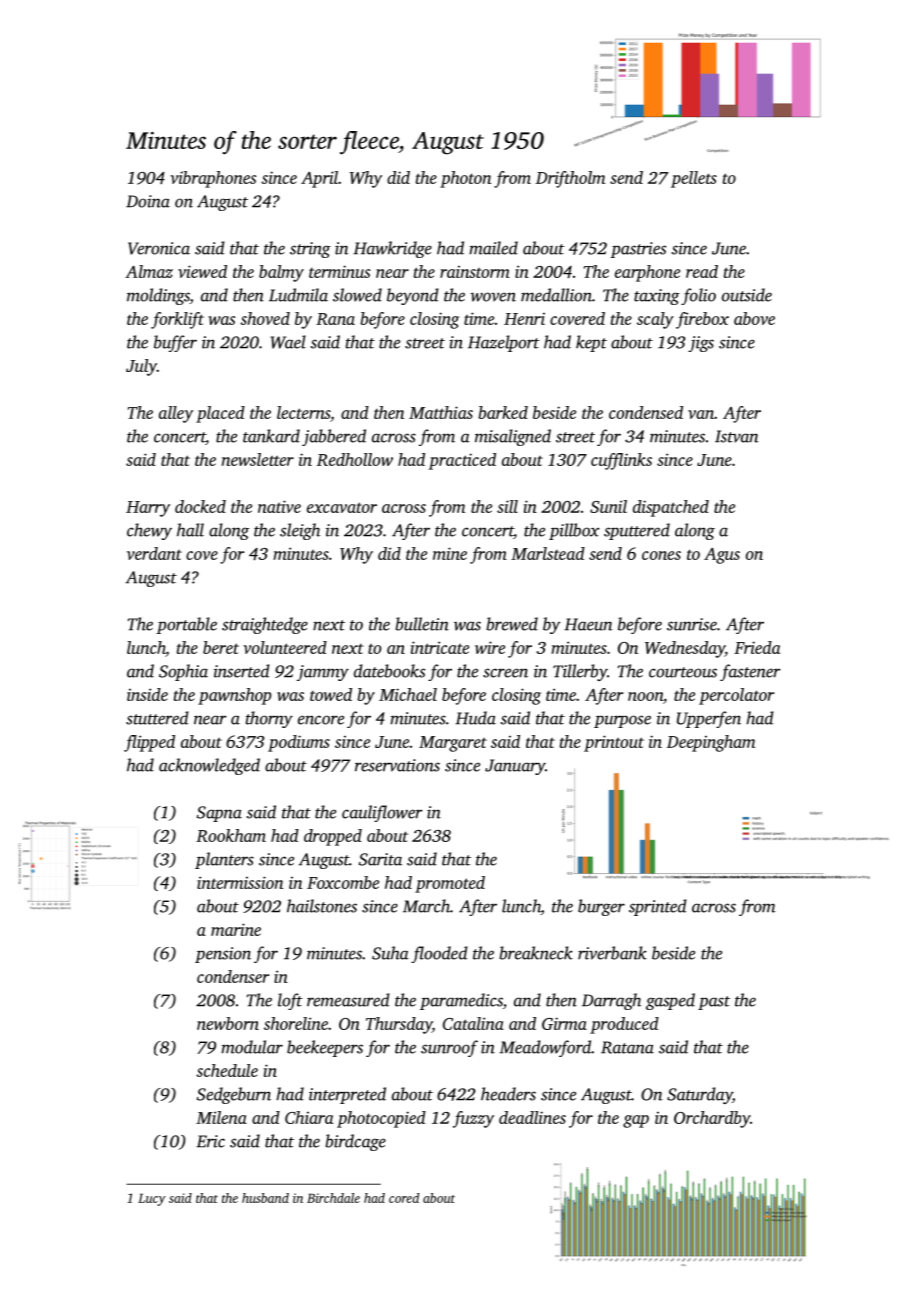 The image size is (908, 1316). Describe the element at coordinates (348, 1000) in the page. I see `remeasured` at that location.
